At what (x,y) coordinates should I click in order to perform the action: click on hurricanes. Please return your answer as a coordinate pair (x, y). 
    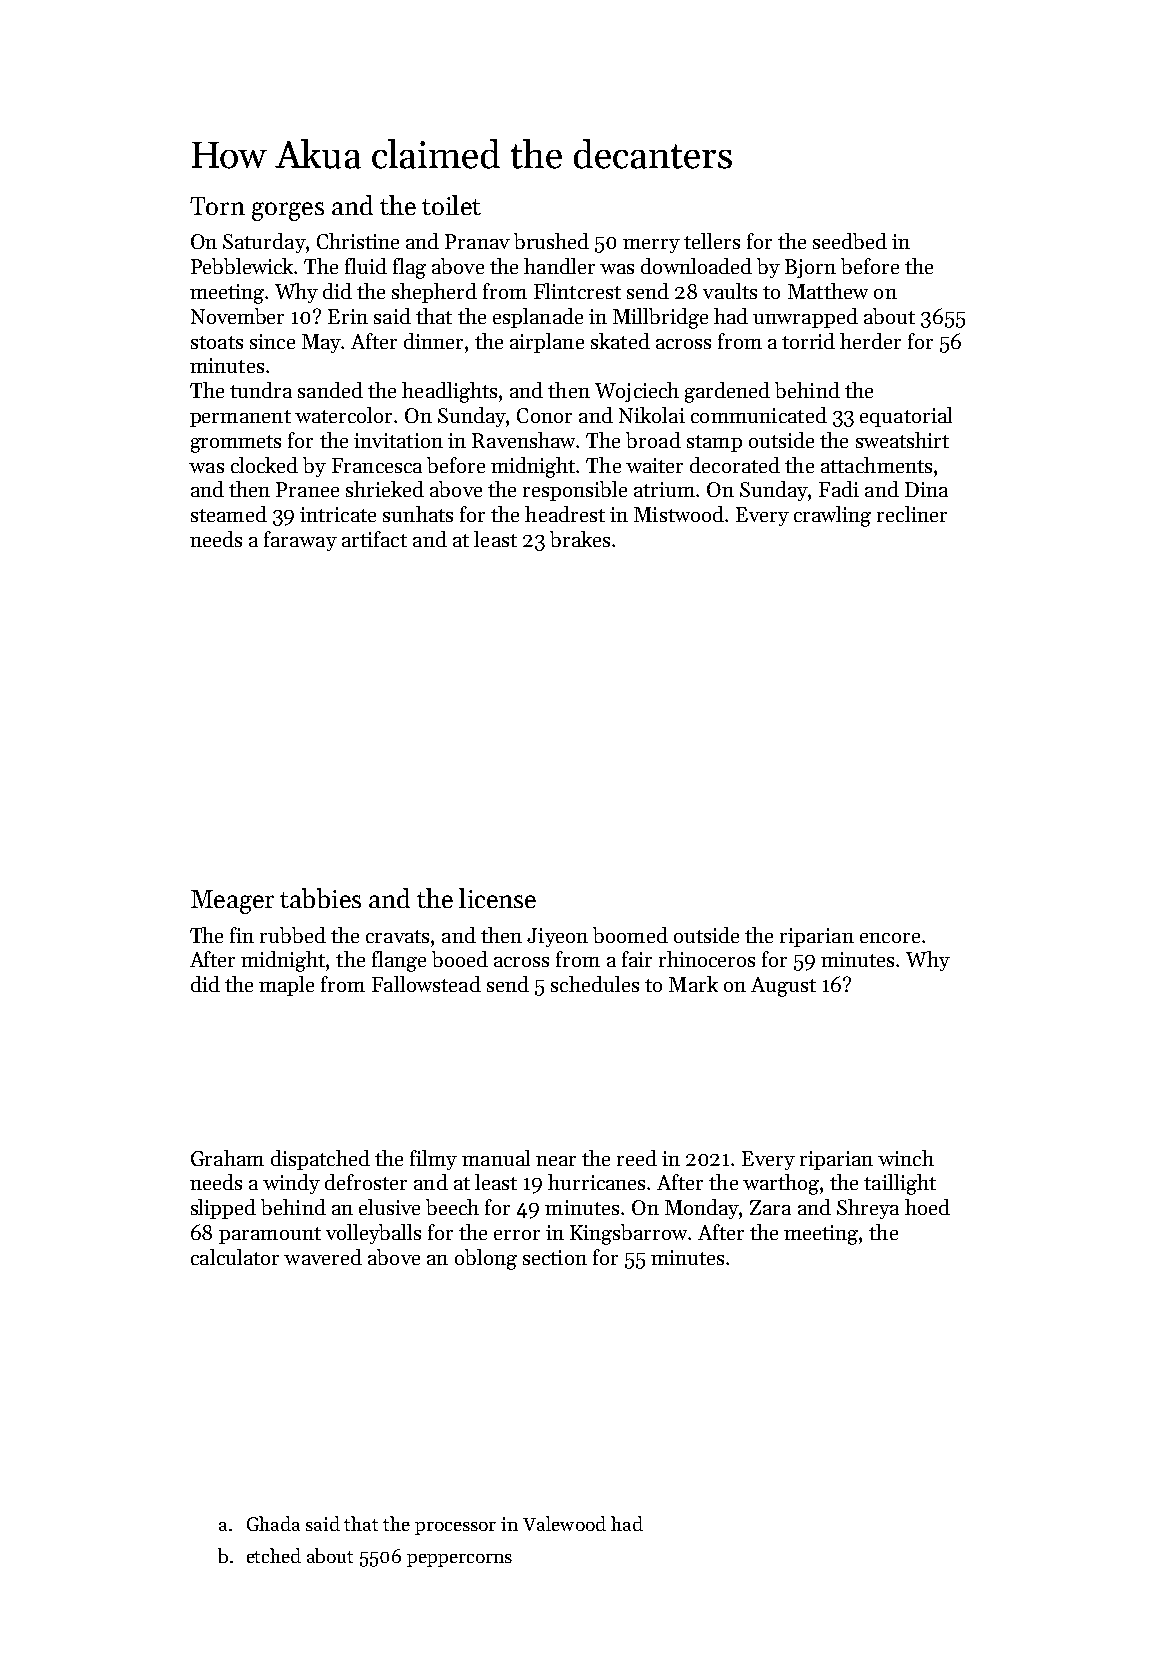
    Looking at the image, I should click on (596, 1182).
